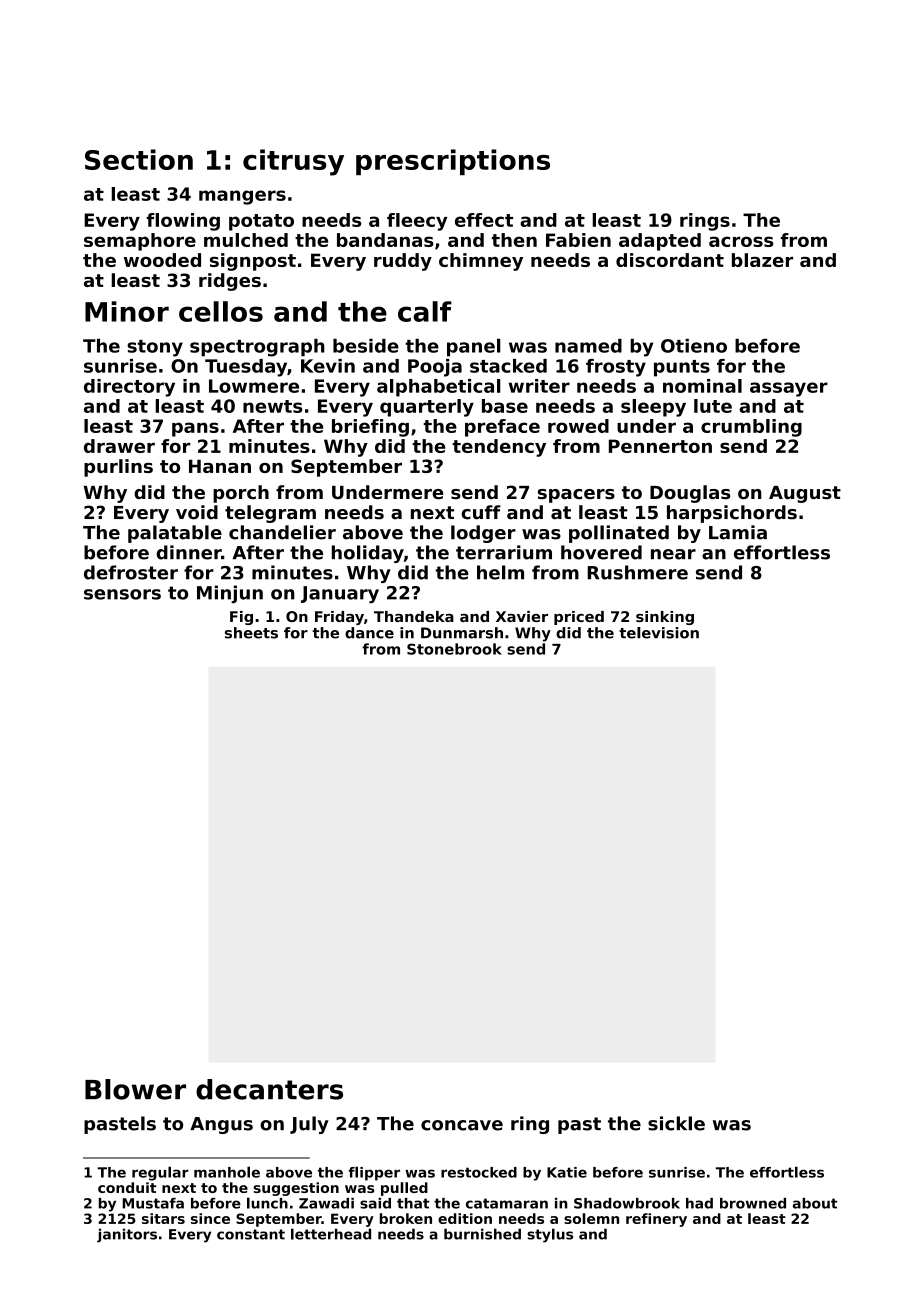 The height and width of the screenshot is (1314, 924). Describe the element at coordinates (762, 260) in the screenshot. I see `blazer` at that location.
